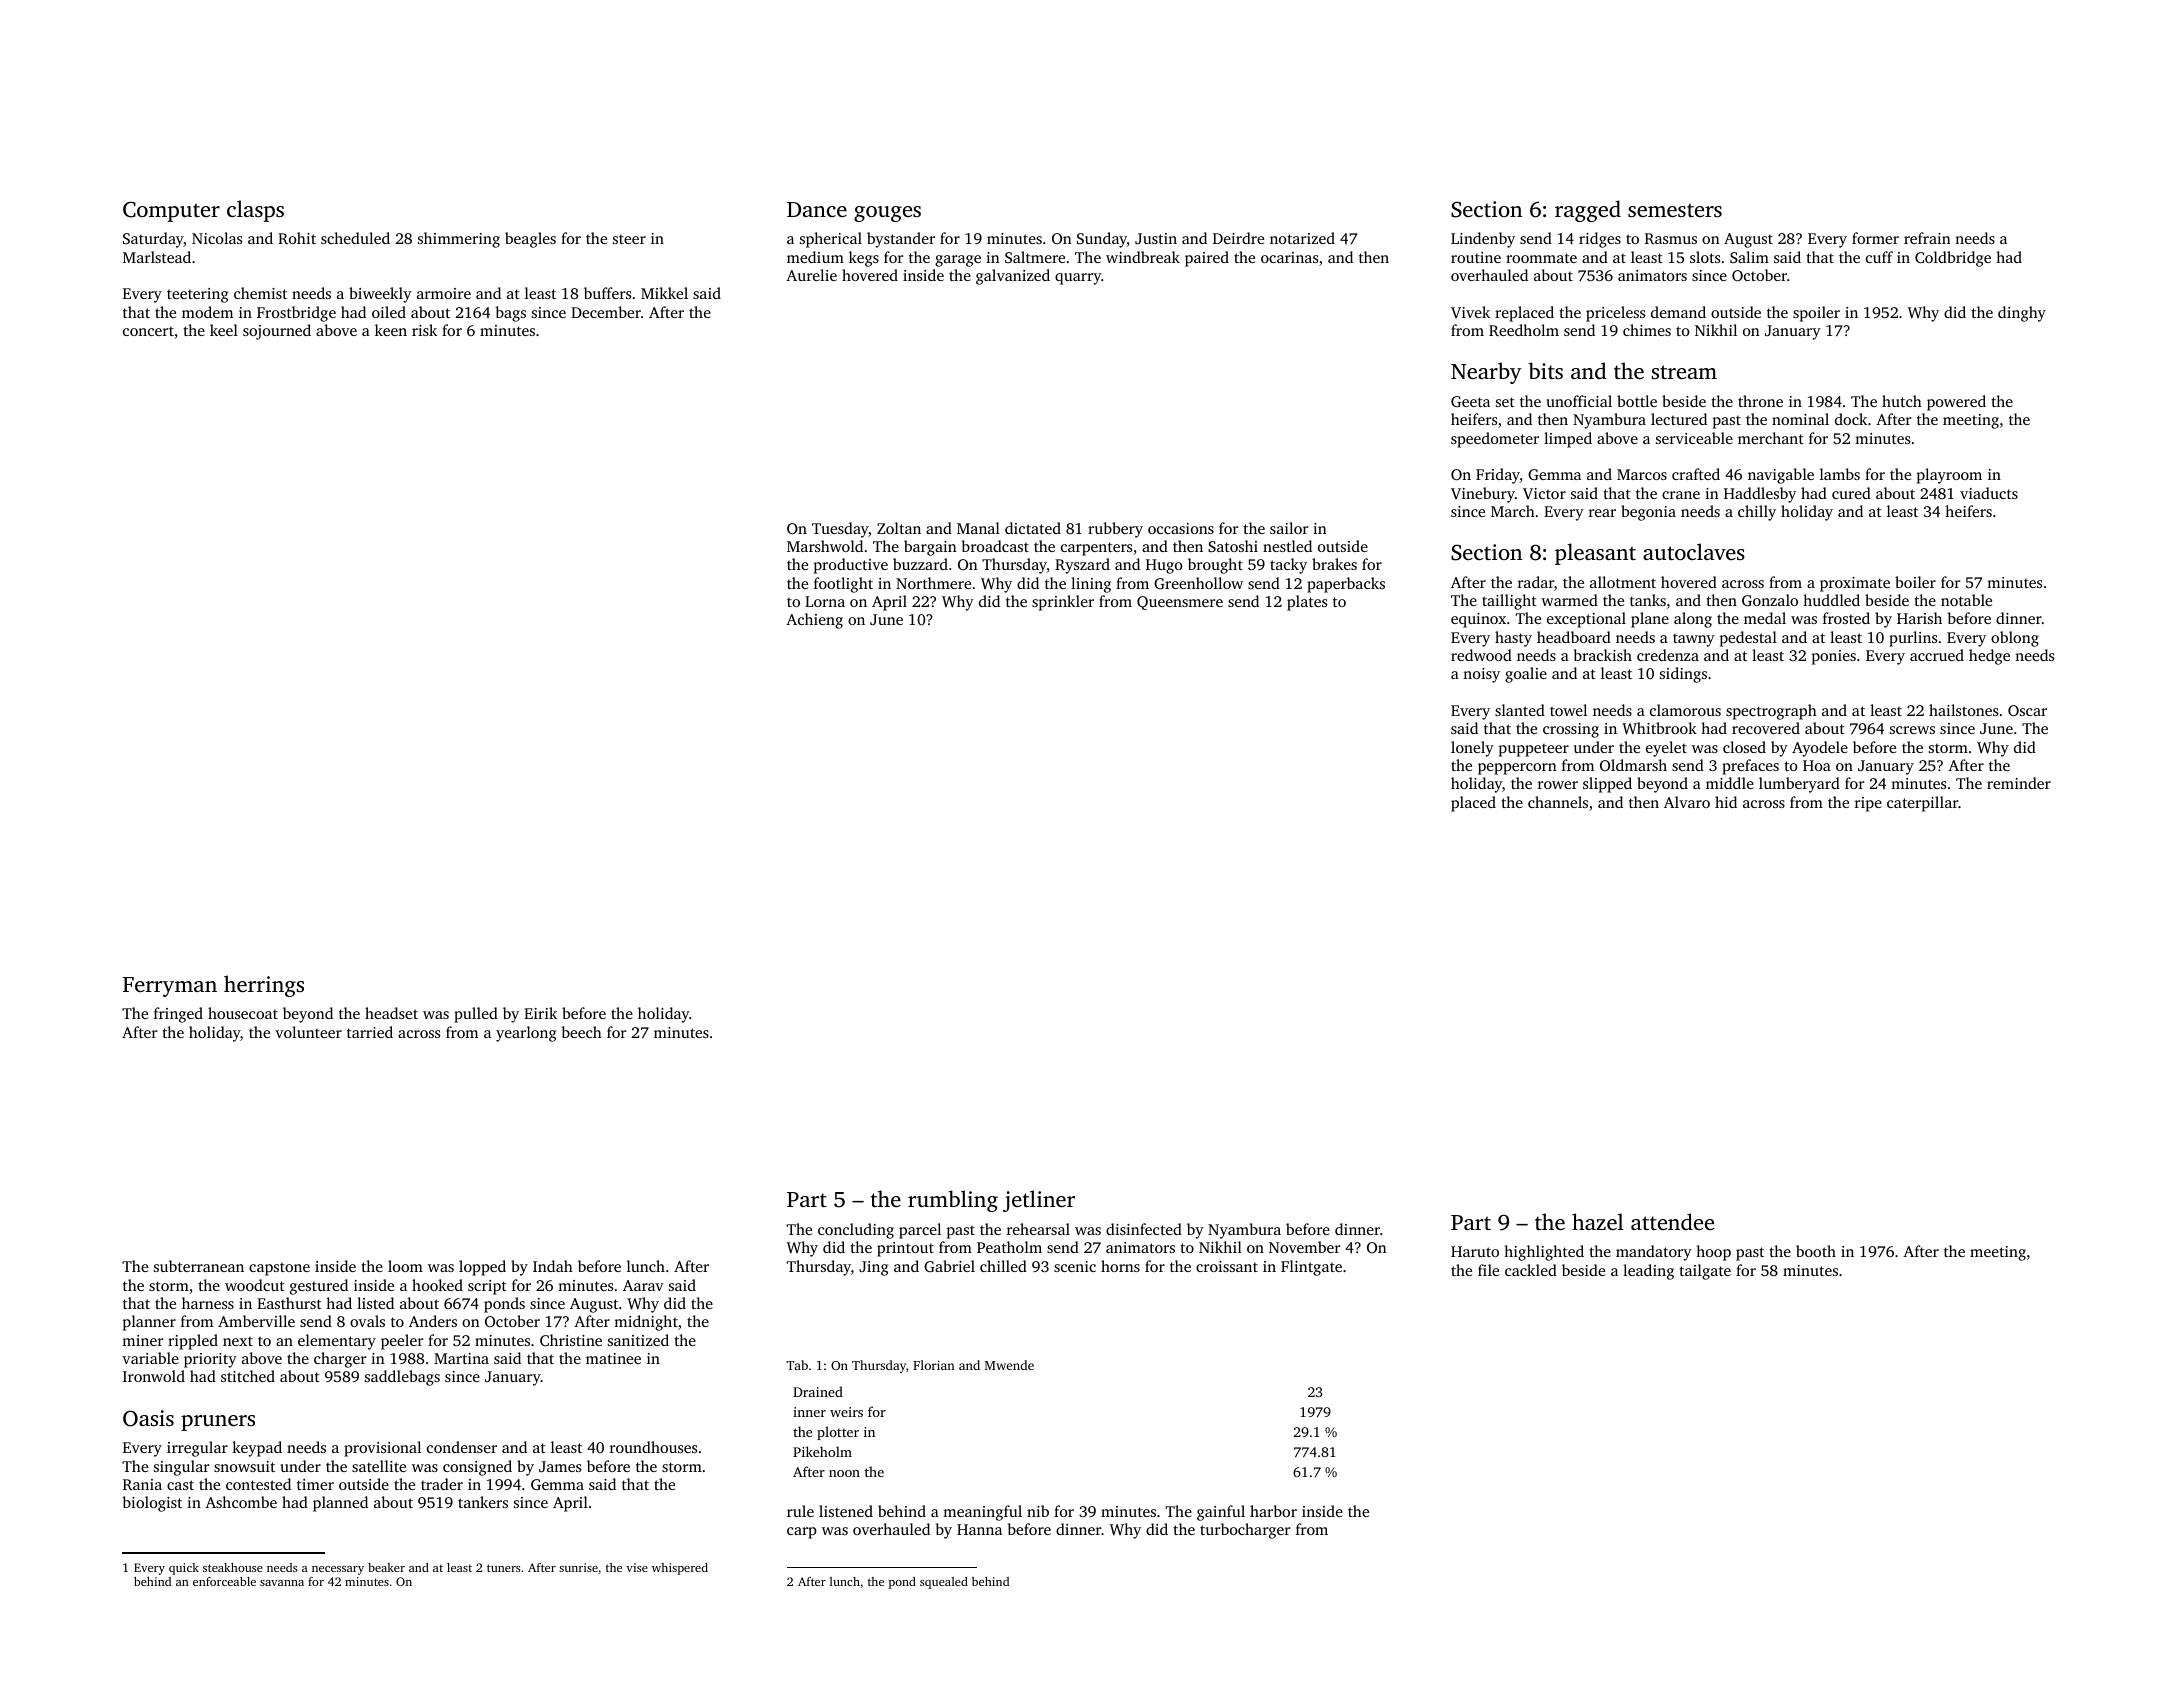 This screenshot has height=1683, width=2178. I want to click on subterranean, so click(199, 1266).
